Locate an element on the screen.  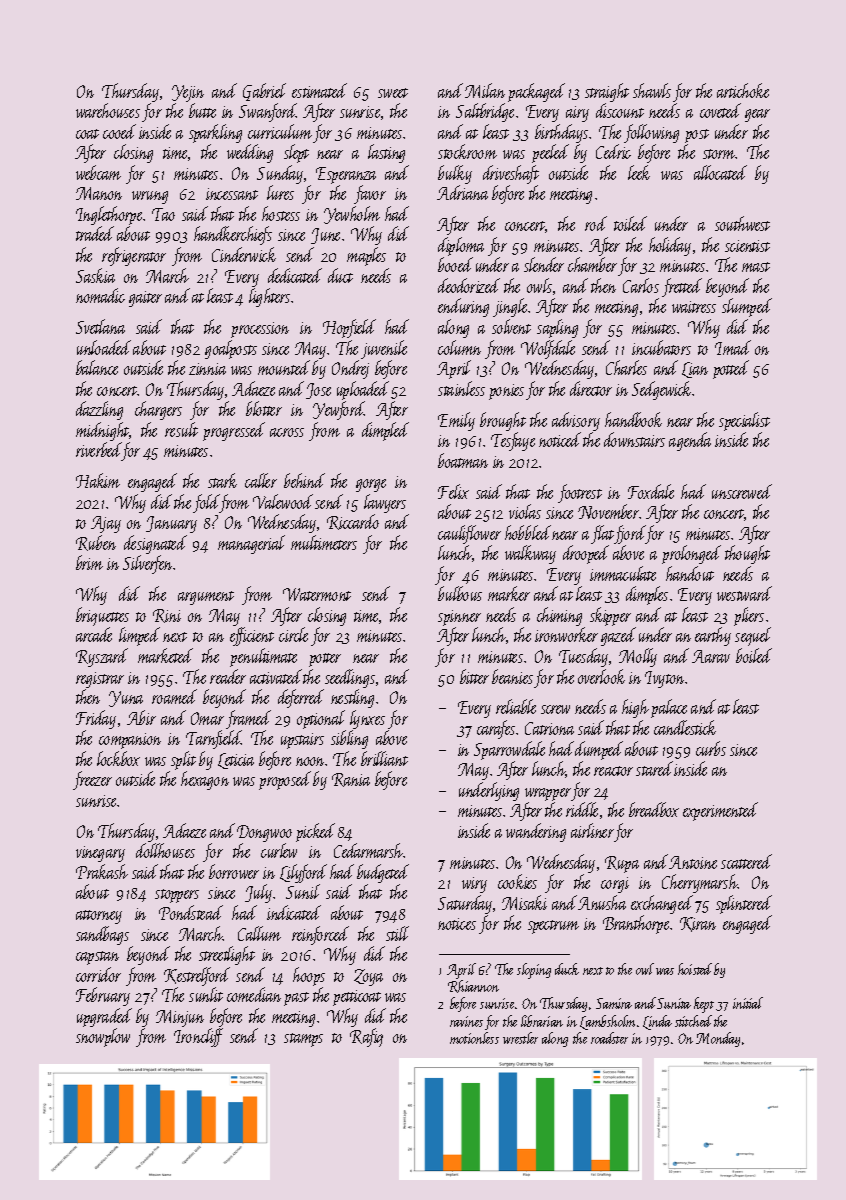
Aarav is located at coordinates (711, 656).
